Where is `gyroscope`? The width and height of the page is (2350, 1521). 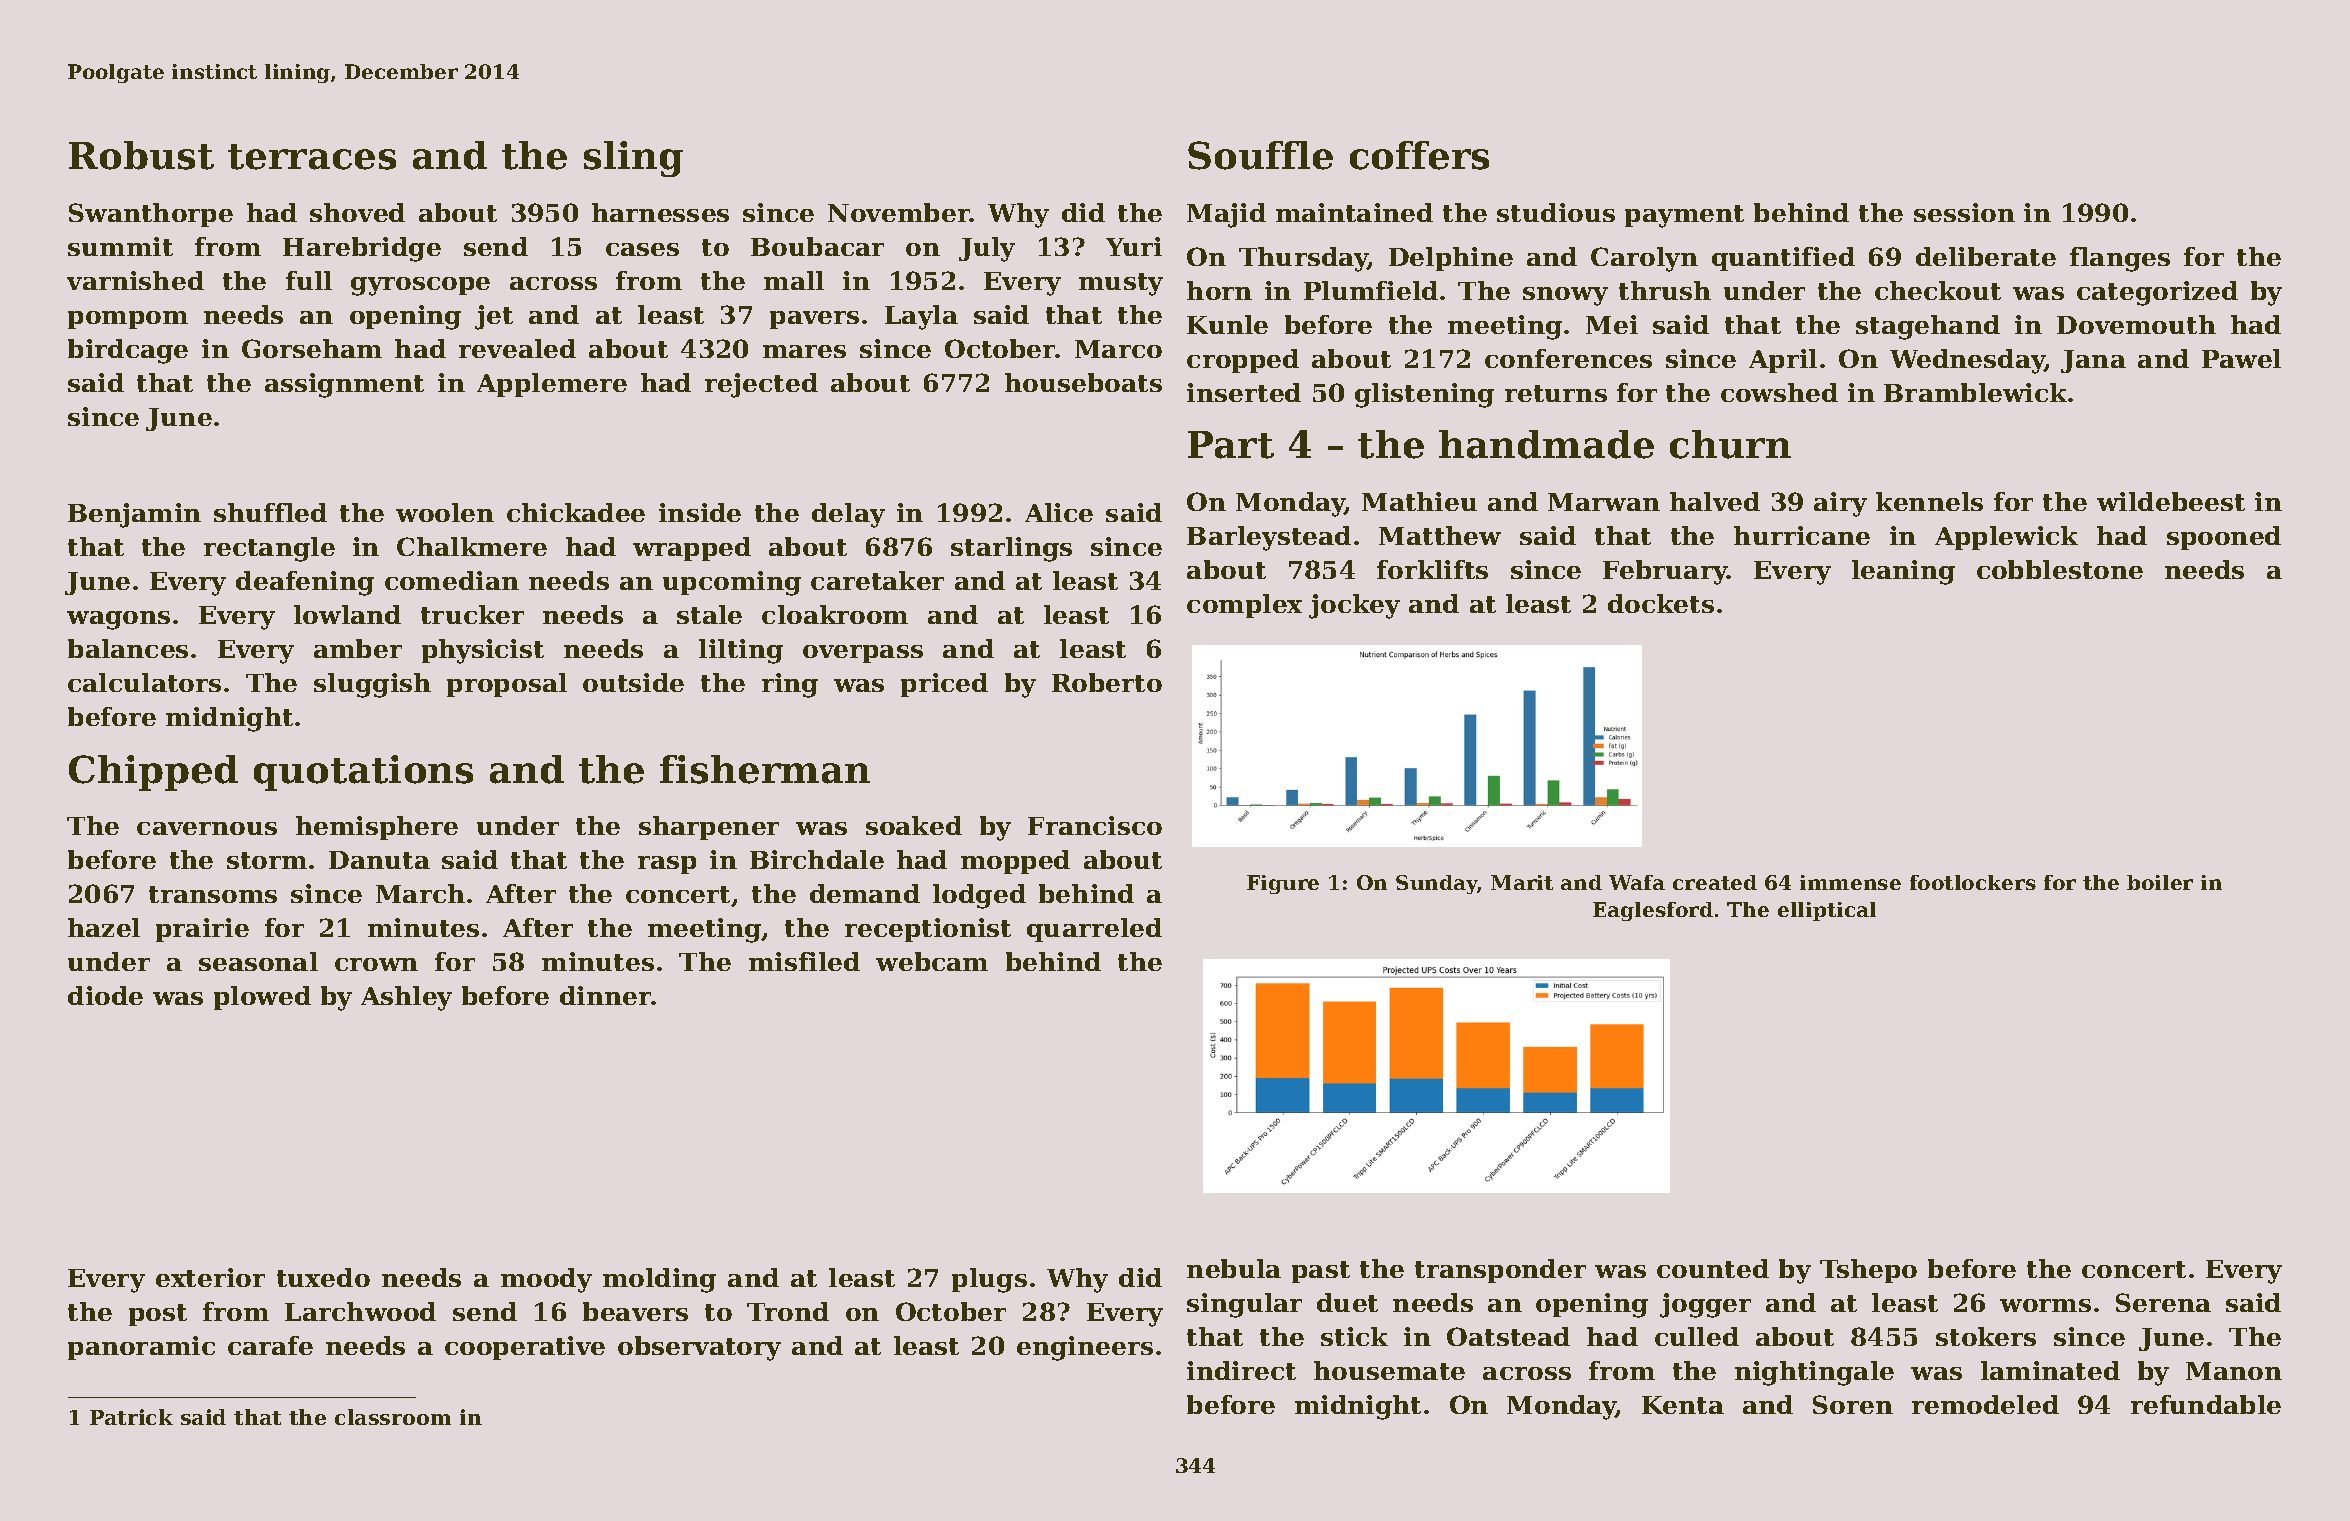
gyroscope is located at coordinates (420, 286).
